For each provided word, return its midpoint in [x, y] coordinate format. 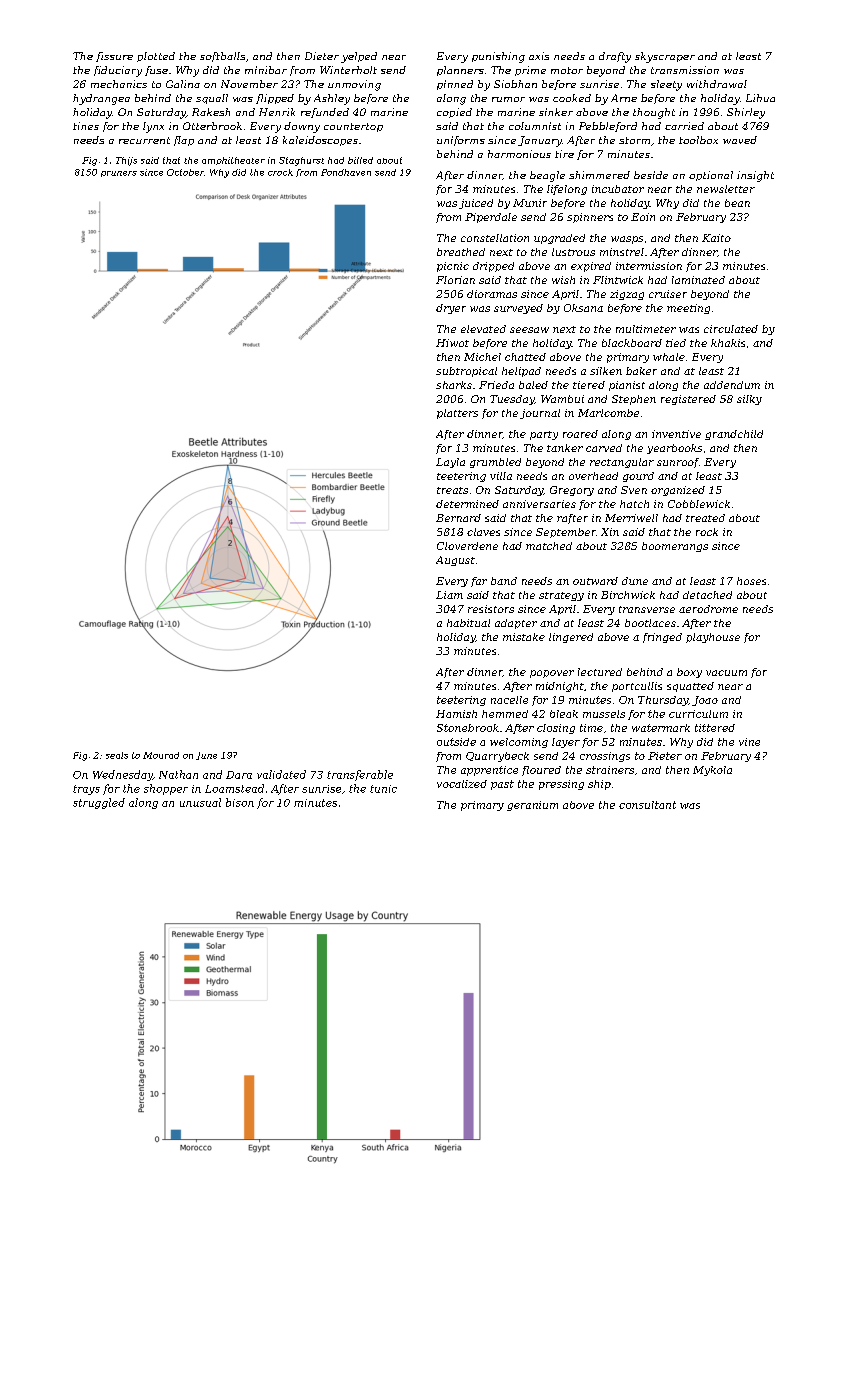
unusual [200, 802]
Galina [183, 84]
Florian [455, 280]
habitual [468, 623]
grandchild [734, 435]
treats [452, 490]
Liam [449, 595]
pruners [119, 174]
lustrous [573, 252]
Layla [450, 463]
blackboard [632, 343]
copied [454, 113]
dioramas [492, 294]
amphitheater [233, 161]
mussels [604, 714]
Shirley [746, 113]
